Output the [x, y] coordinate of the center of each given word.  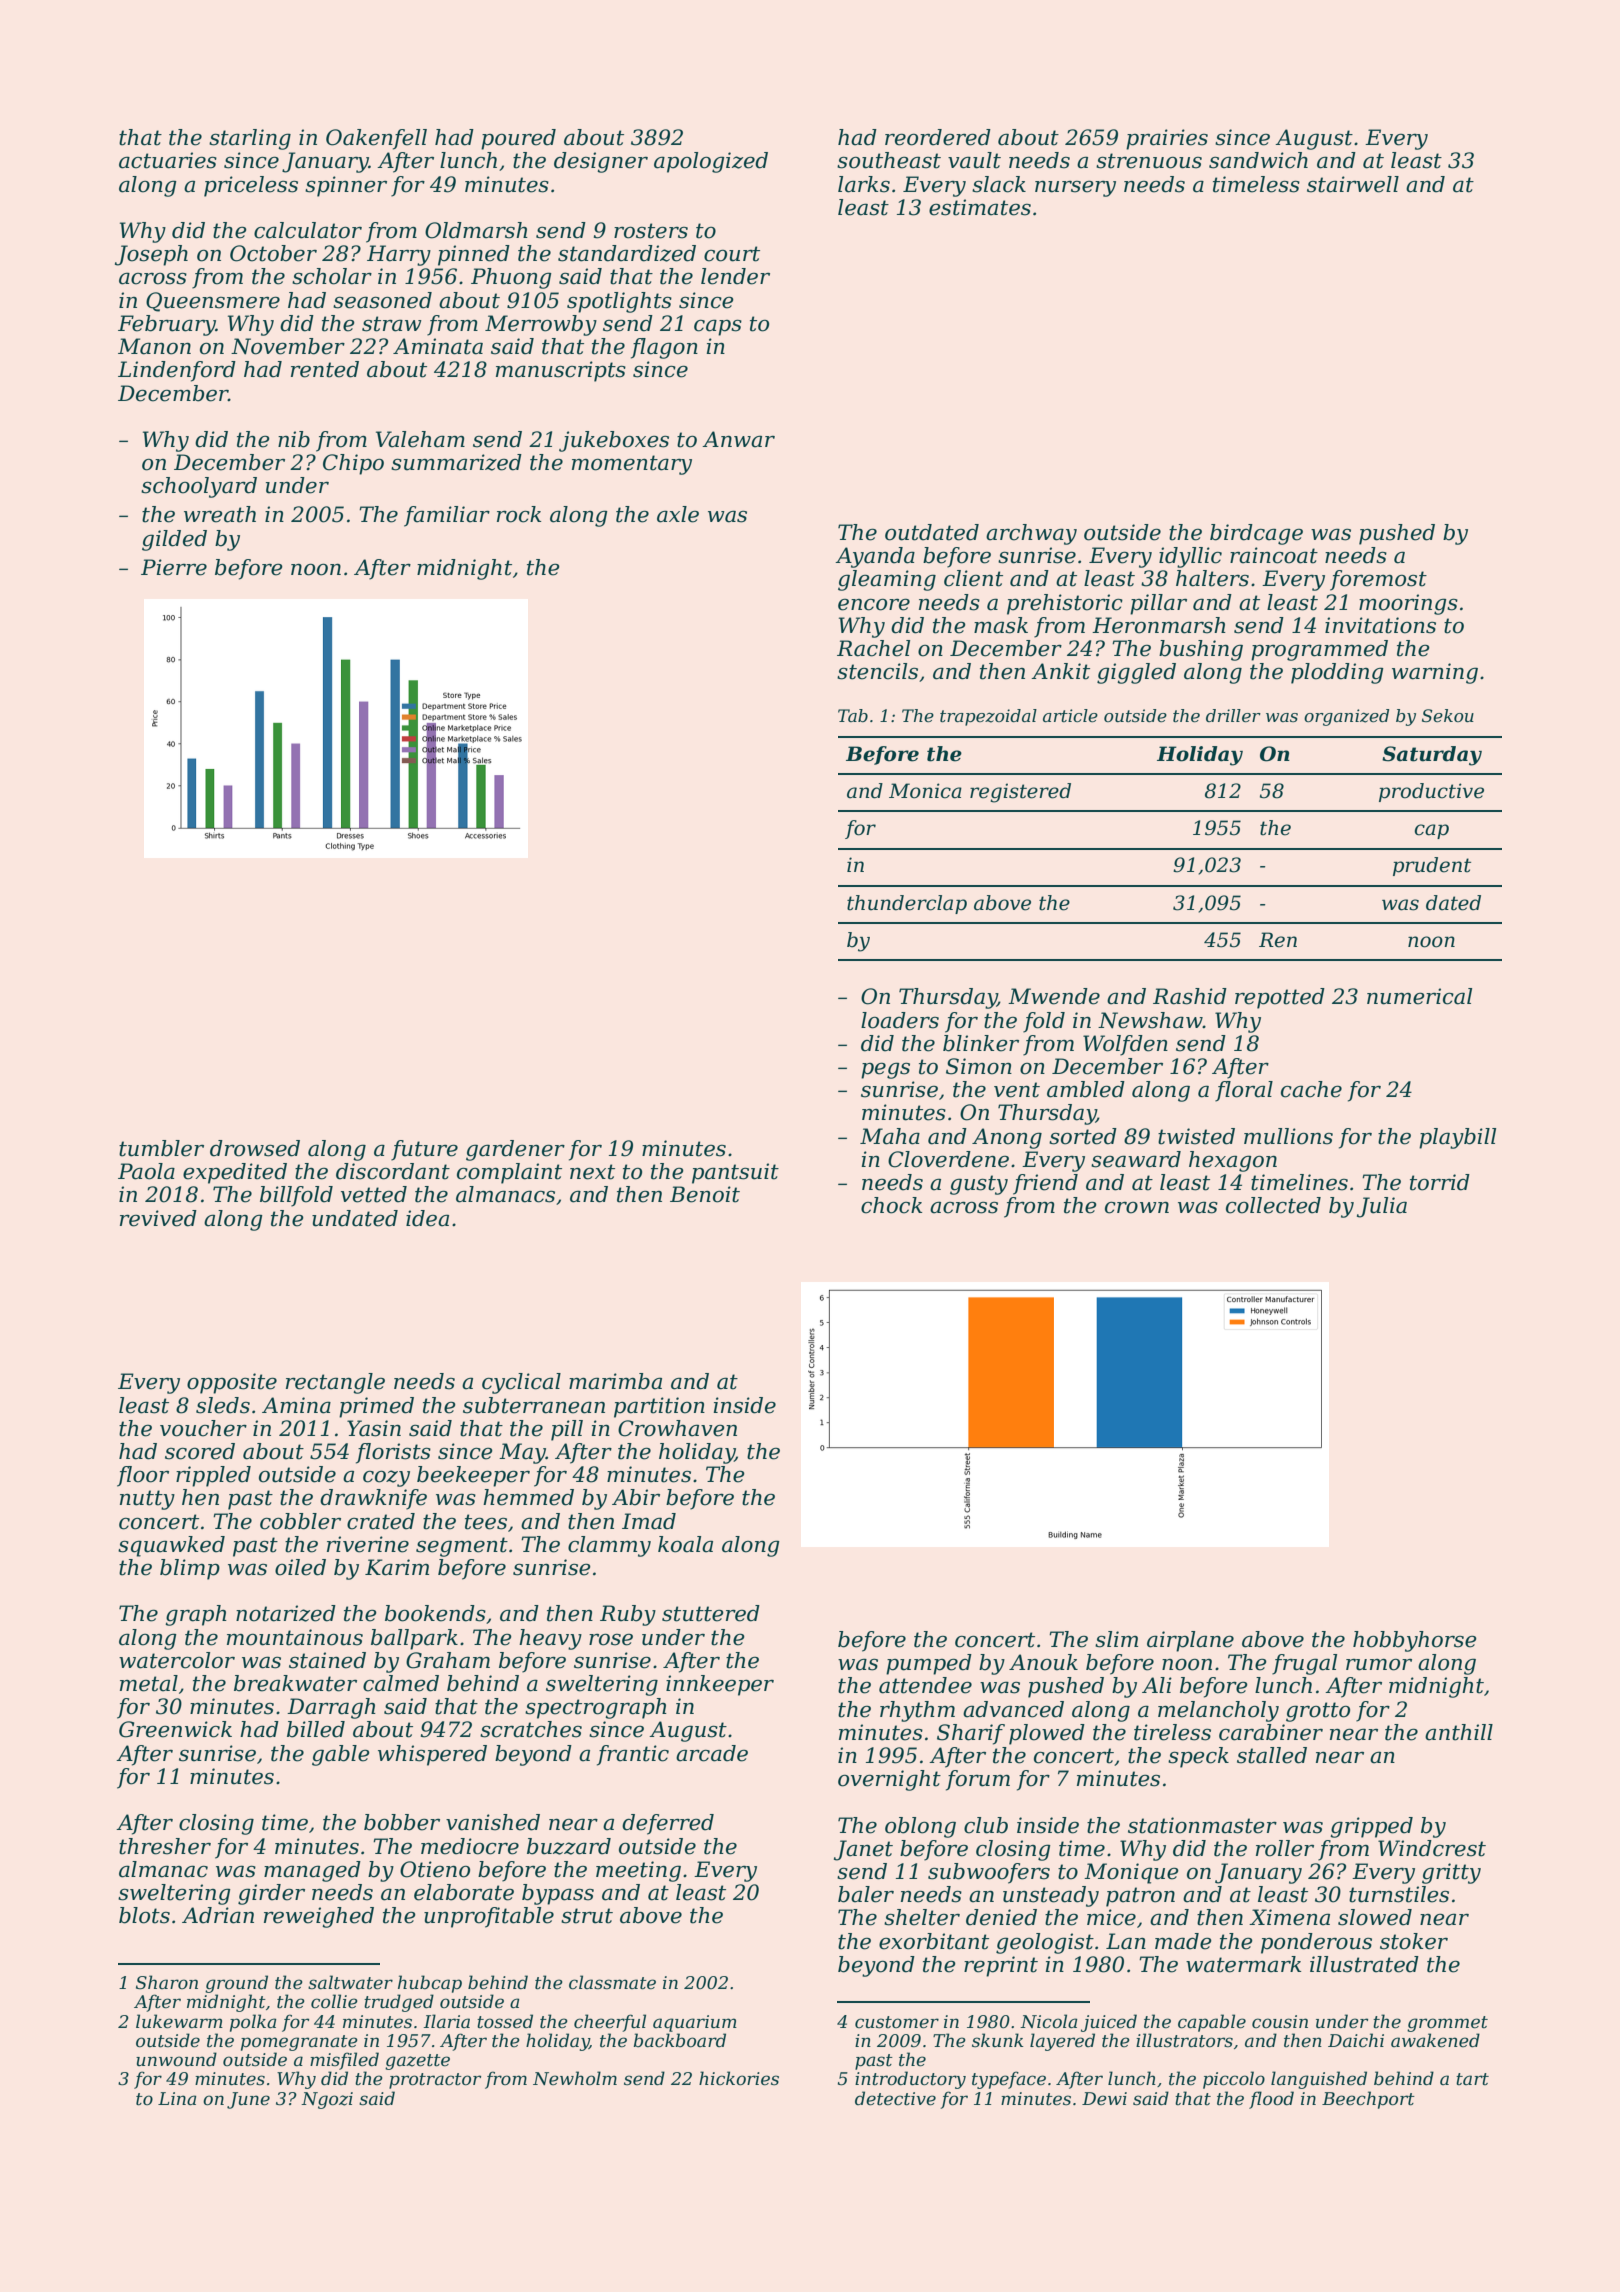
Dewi [1104, 2098]
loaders [900, 1020]
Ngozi [327, 2100]
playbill [1457, 1138]
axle [678, 514]
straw [392, 324]
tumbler [161, 1148]
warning [1435, 673]
